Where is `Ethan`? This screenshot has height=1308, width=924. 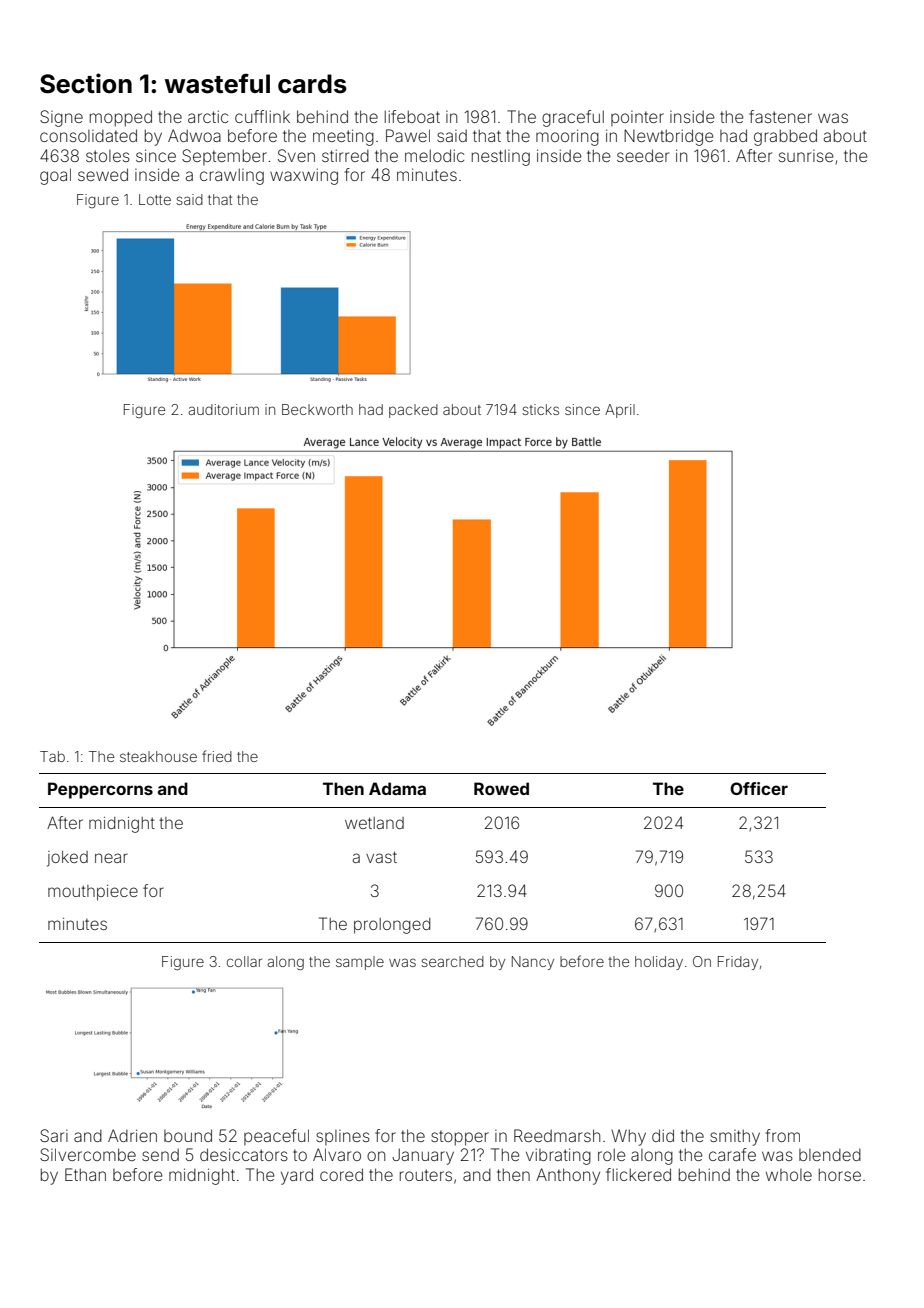 Ethan is located at coordinates (85, 1174).
